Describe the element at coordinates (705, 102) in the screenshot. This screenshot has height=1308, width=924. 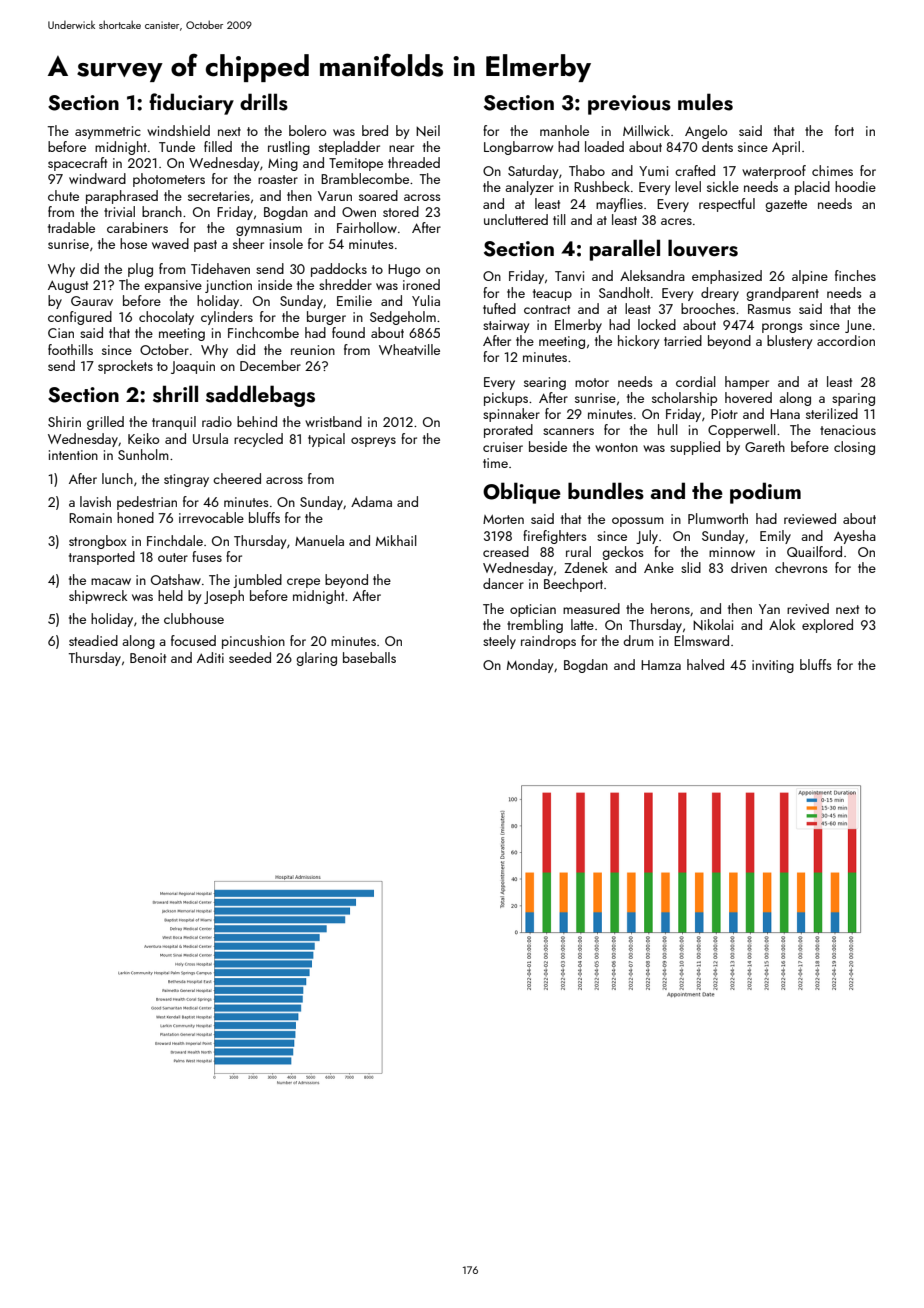
I see `mules` at that location.
